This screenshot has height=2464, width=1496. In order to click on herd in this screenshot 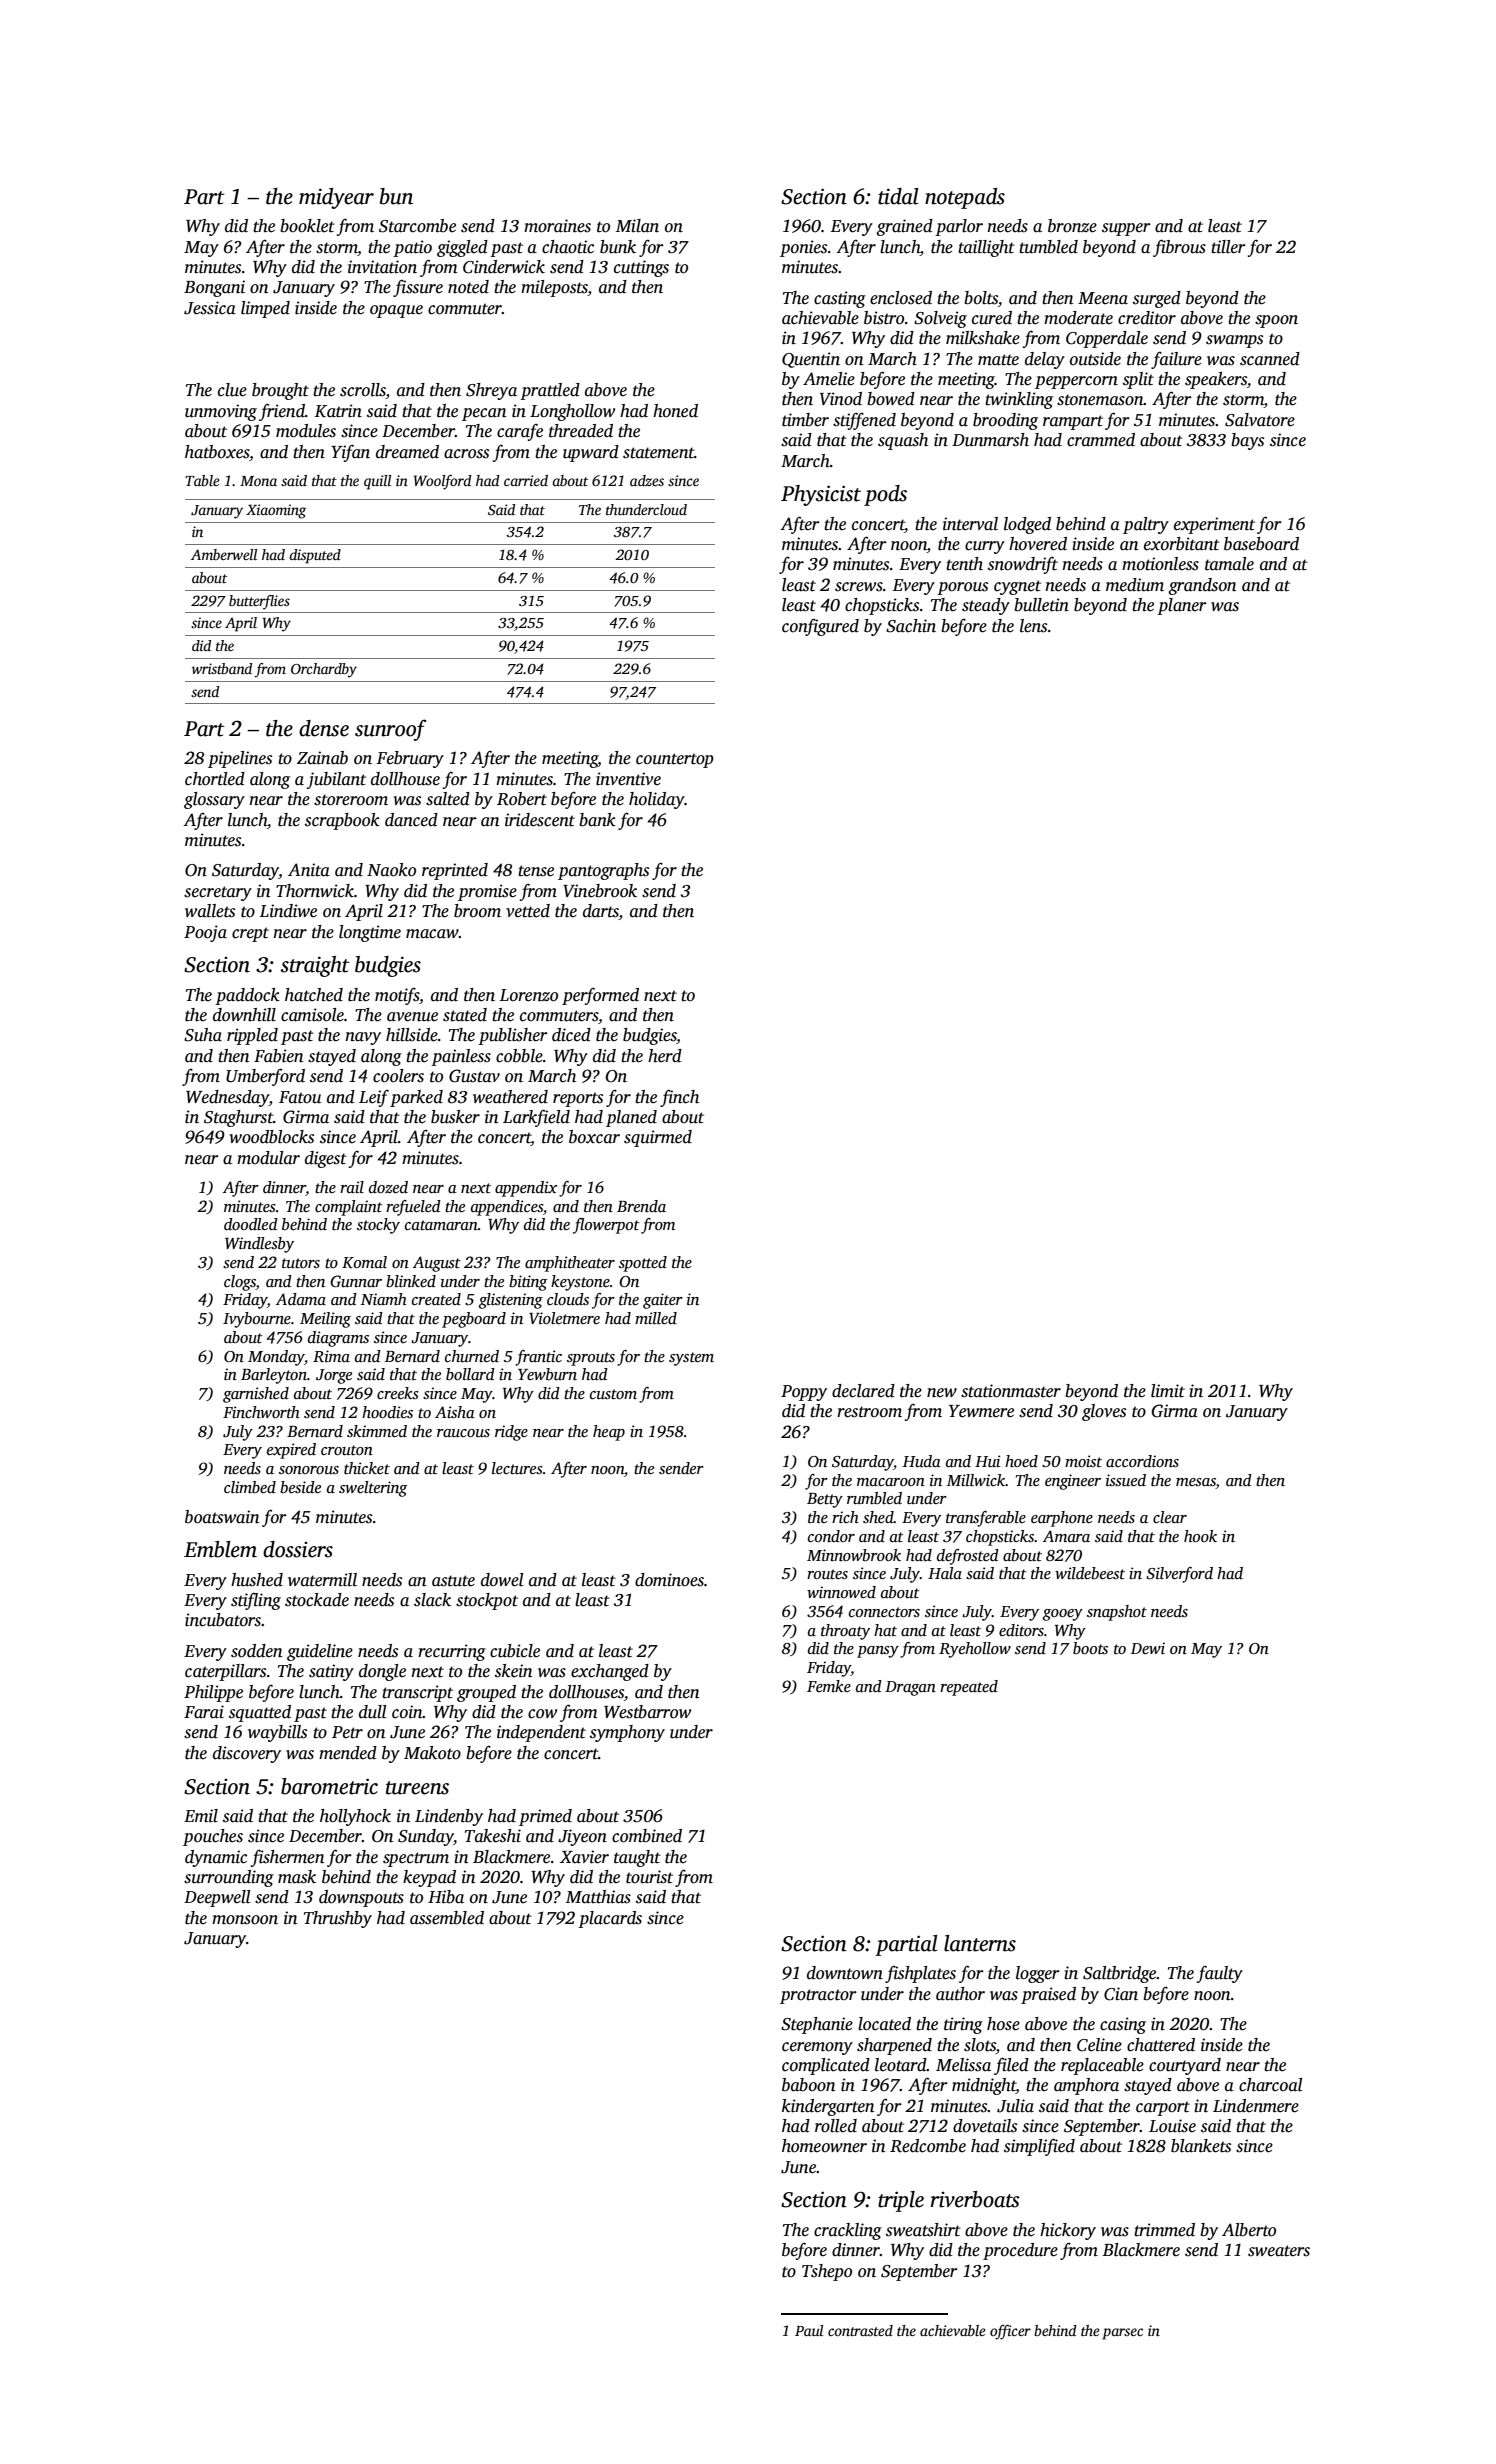, I will do `click(665, 1056)`.
